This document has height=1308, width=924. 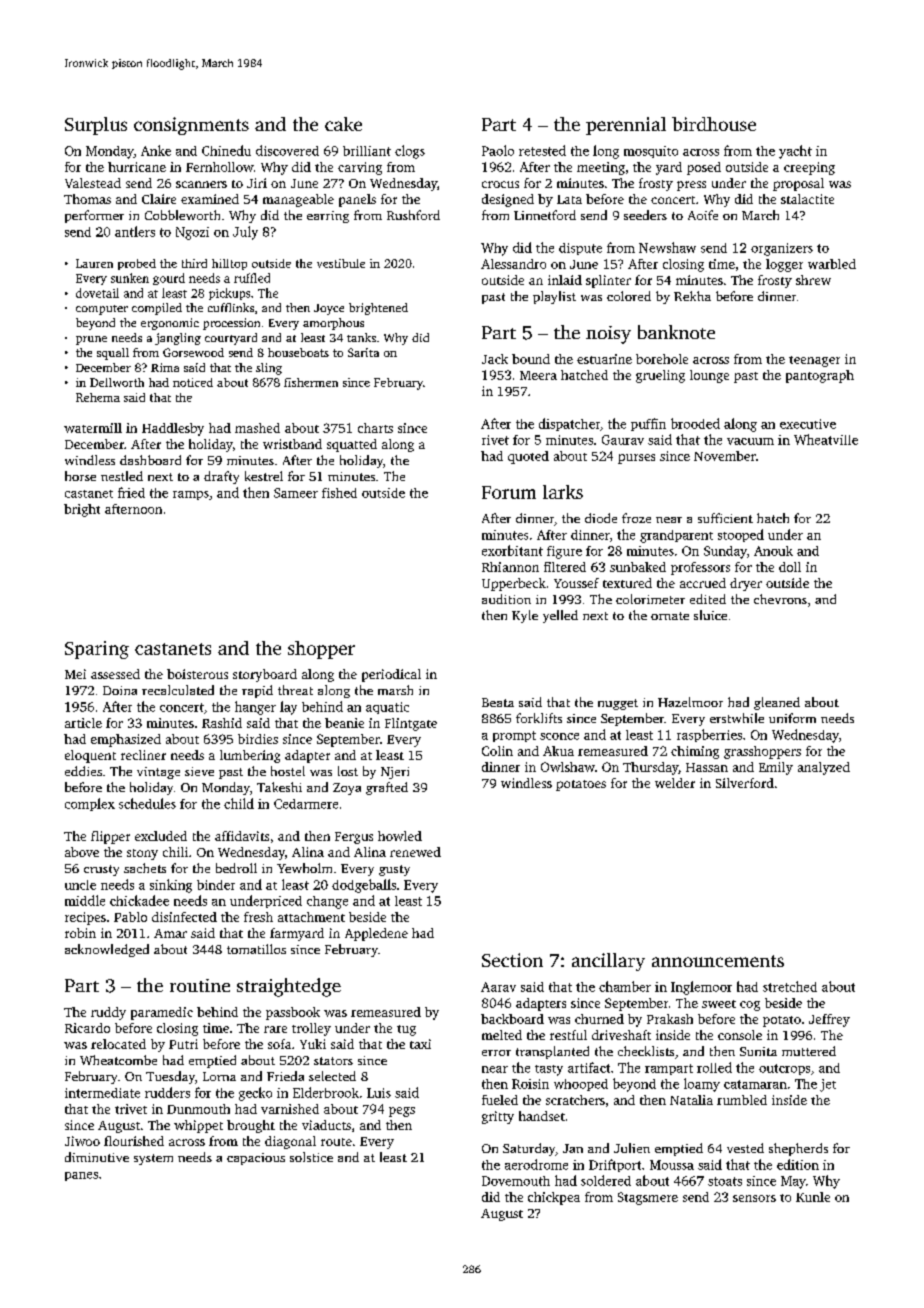 I want to click on howled, so click(x=400, y=836).
